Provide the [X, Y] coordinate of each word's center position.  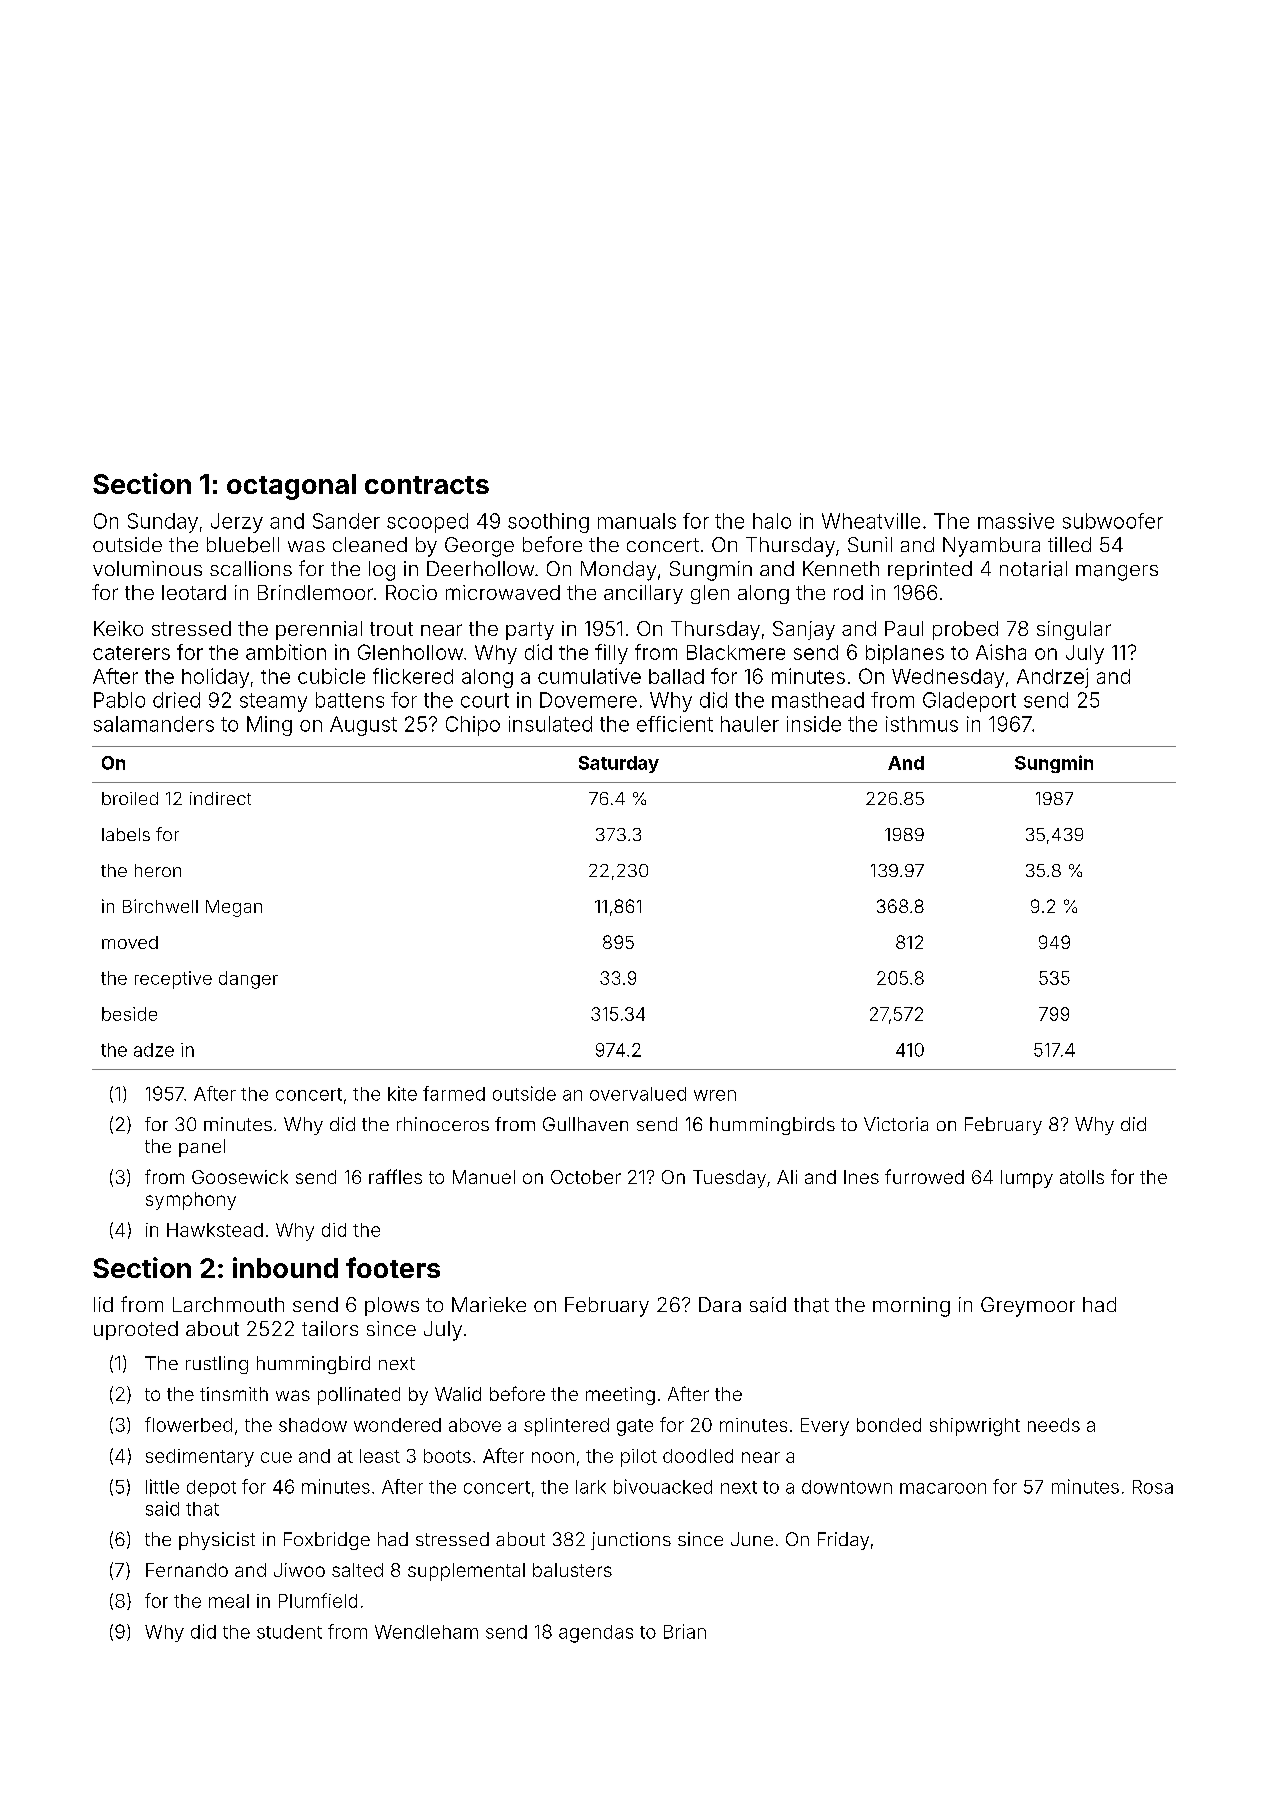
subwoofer [1113, 521]
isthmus [922, 724]
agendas [596, 1634]
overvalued [638, 1094]
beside [129, 1014]
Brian [685, 1631]
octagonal [291, 487]
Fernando [187, 1570]
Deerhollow [480, 568]
